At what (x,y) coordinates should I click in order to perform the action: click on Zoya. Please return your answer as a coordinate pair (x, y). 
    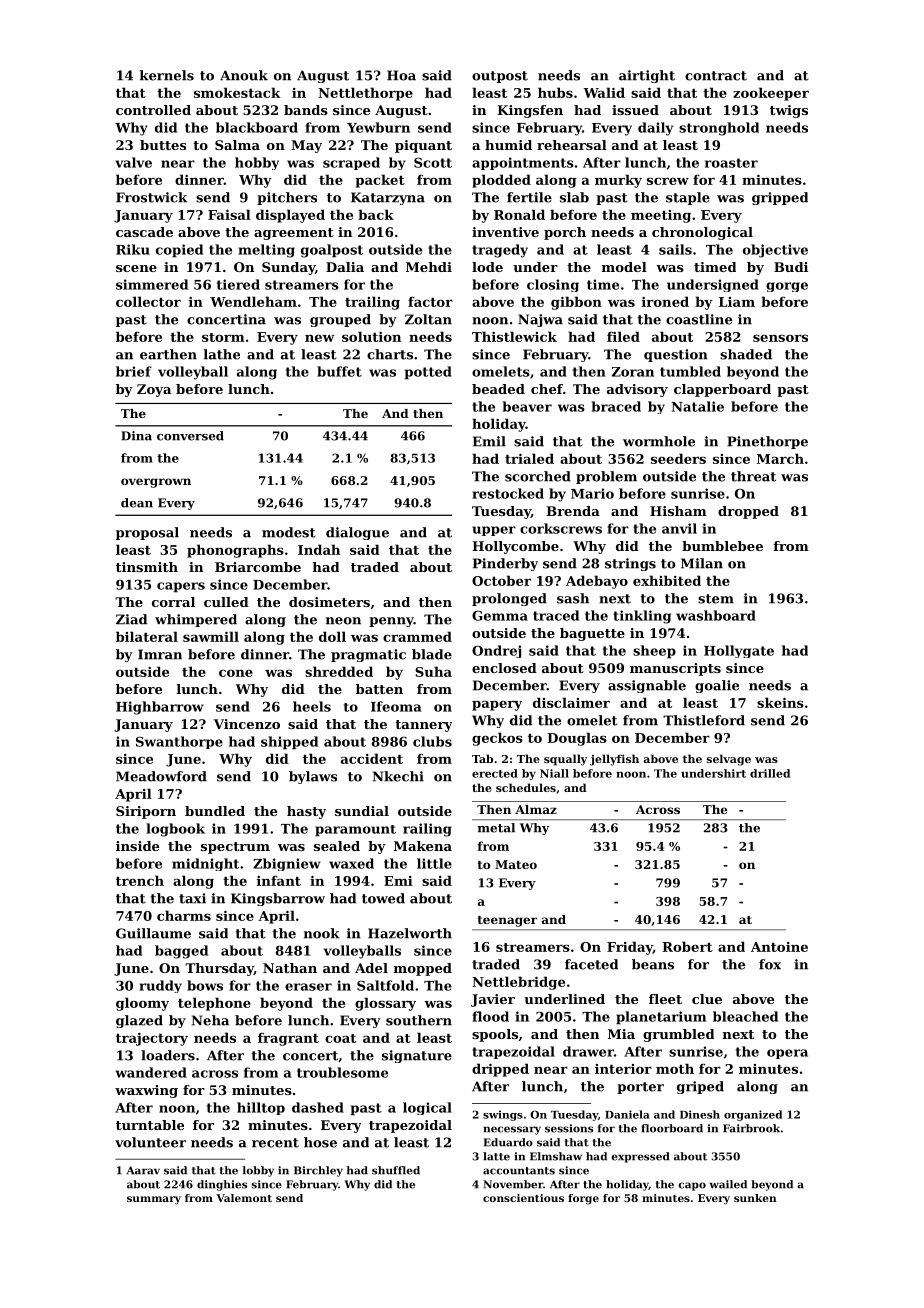
    Looking at the image, I should click on (154, 390).
